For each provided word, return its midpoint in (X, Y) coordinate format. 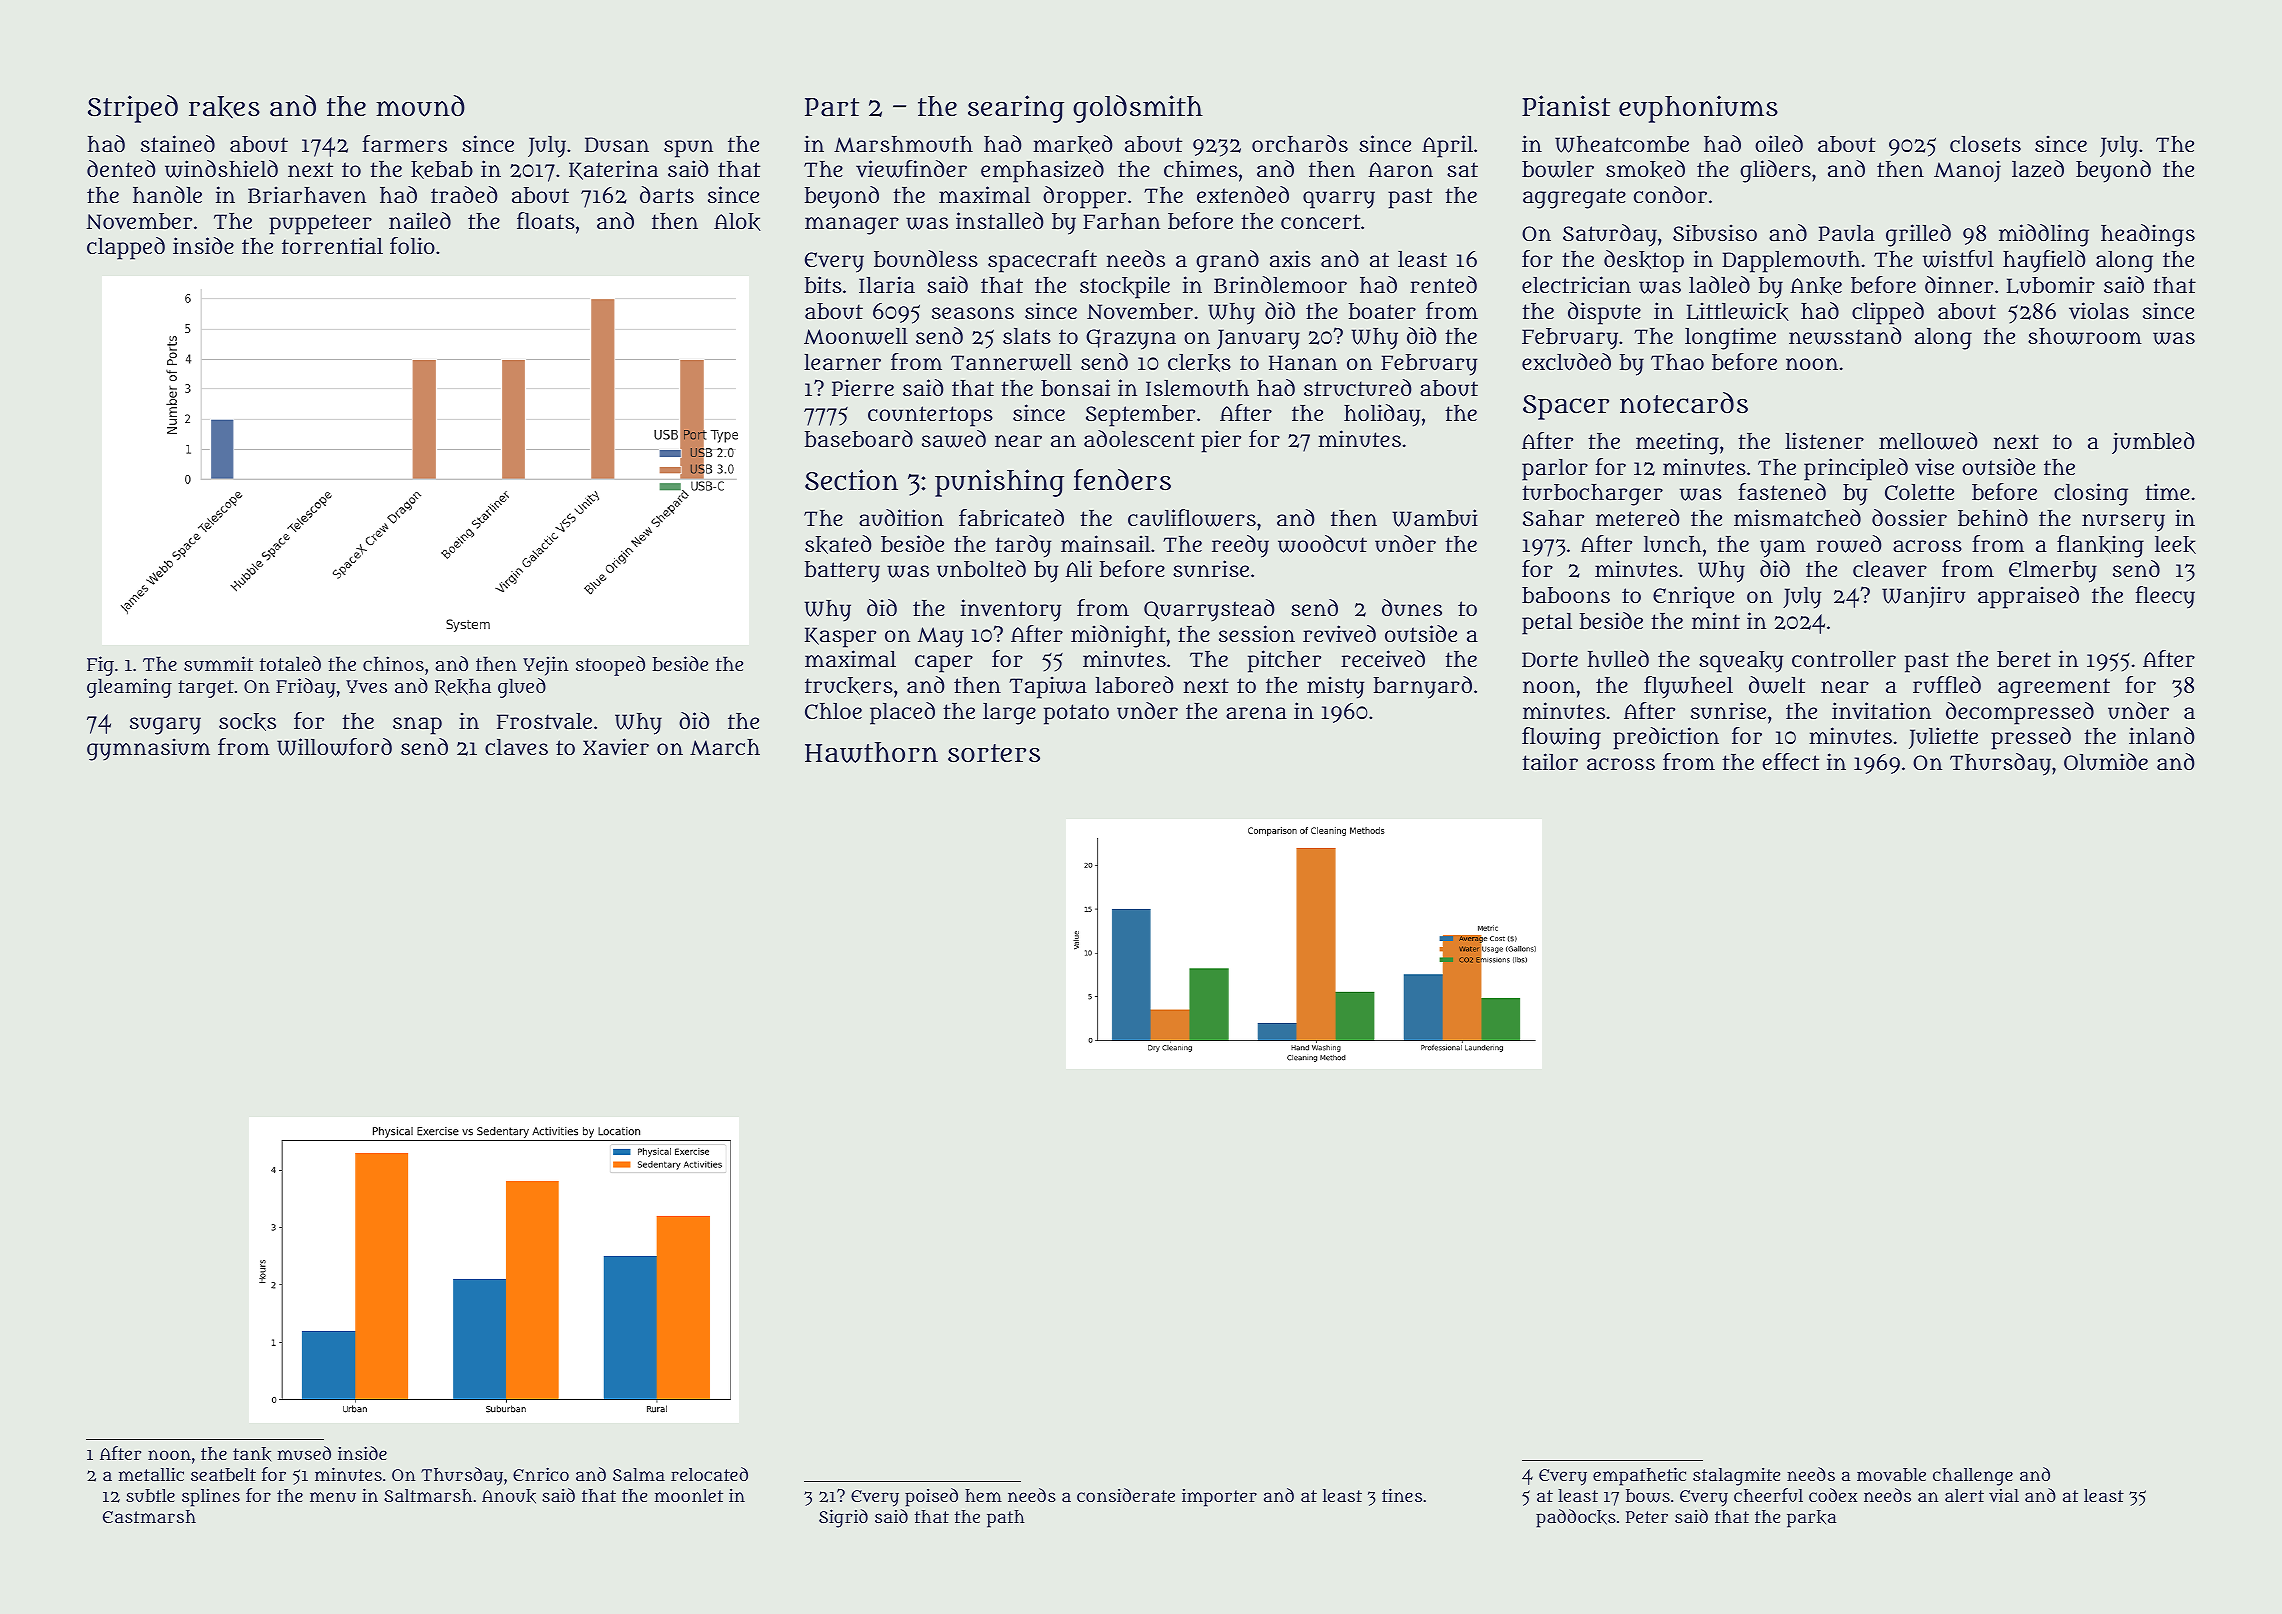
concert (1320, 221)
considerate (1126, 1495)
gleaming (129, 688)
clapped (126, 248)
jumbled (2153, 443)
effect (1790, 761)
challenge (1973, 1477)
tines (1402, 1495)
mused (304, 1453)
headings (2148, 235)
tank (252, 1454)
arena (1256, 713)
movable (1891, 1474)
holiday (1382, 415)
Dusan (617, 144)
